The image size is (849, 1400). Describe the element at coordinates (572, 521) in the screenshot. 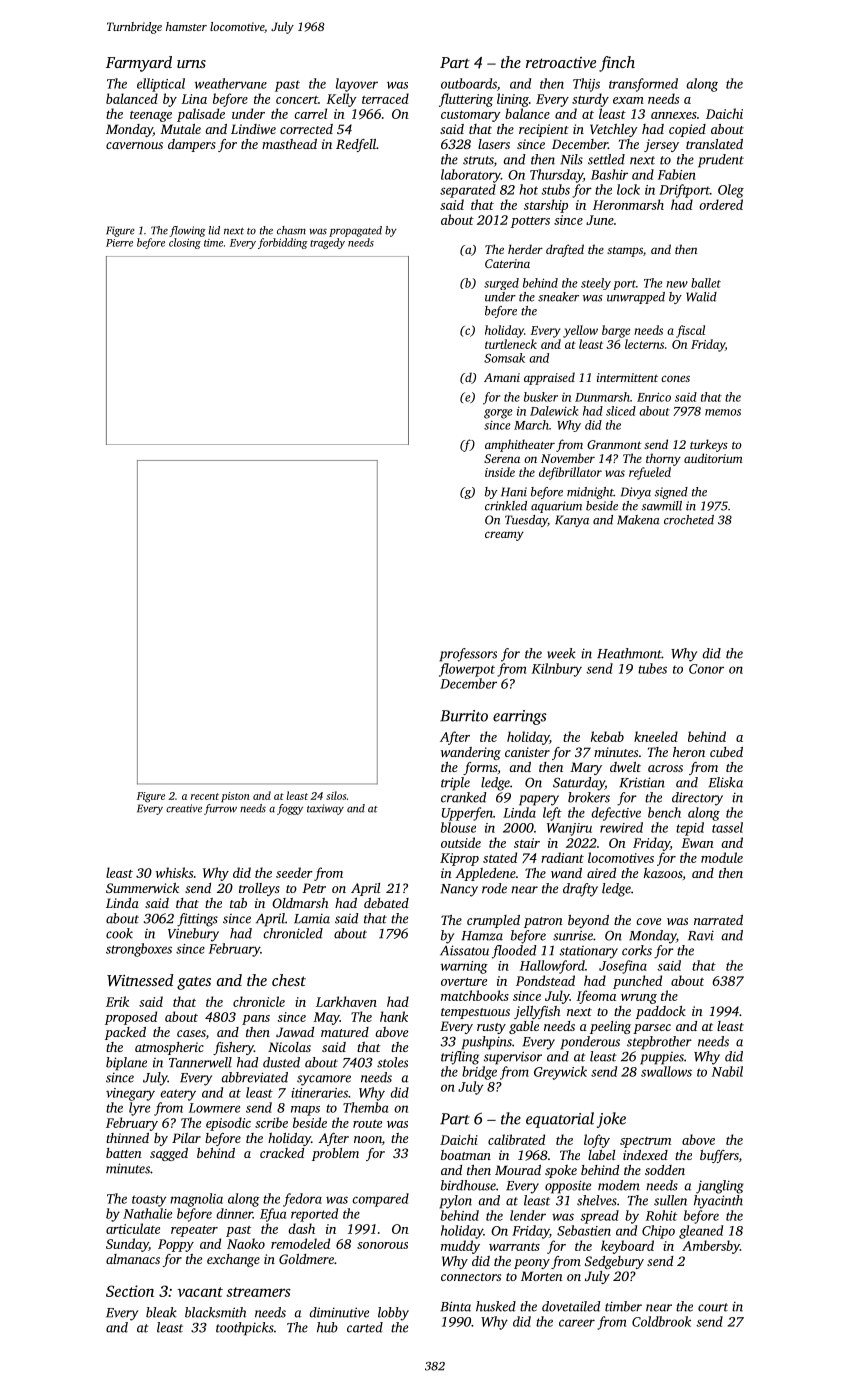

I see `Kanya` at that location.
